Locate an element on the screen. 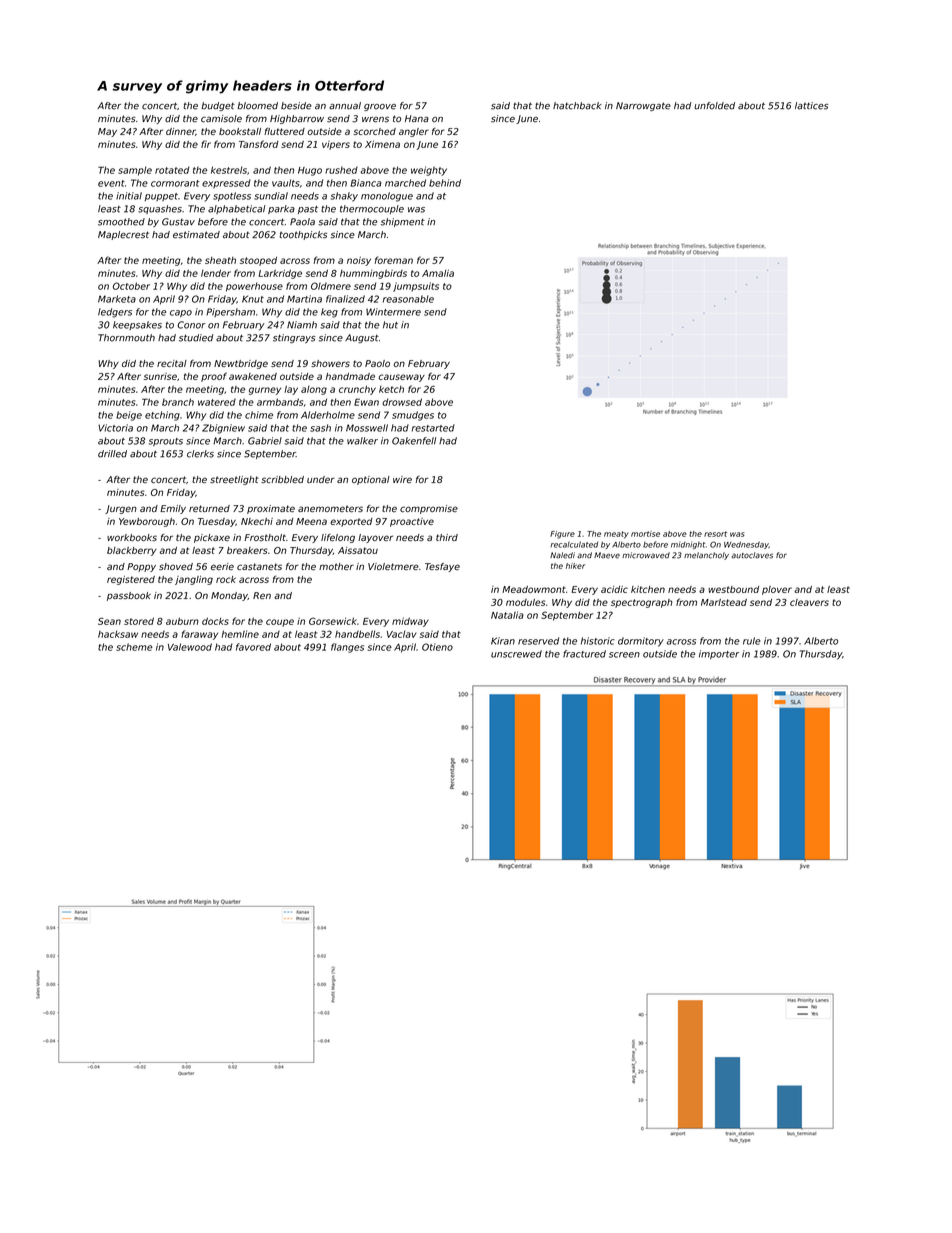 The width and height of the screenshot is (952, 1233). sample is located at coordinates (135, 171).
